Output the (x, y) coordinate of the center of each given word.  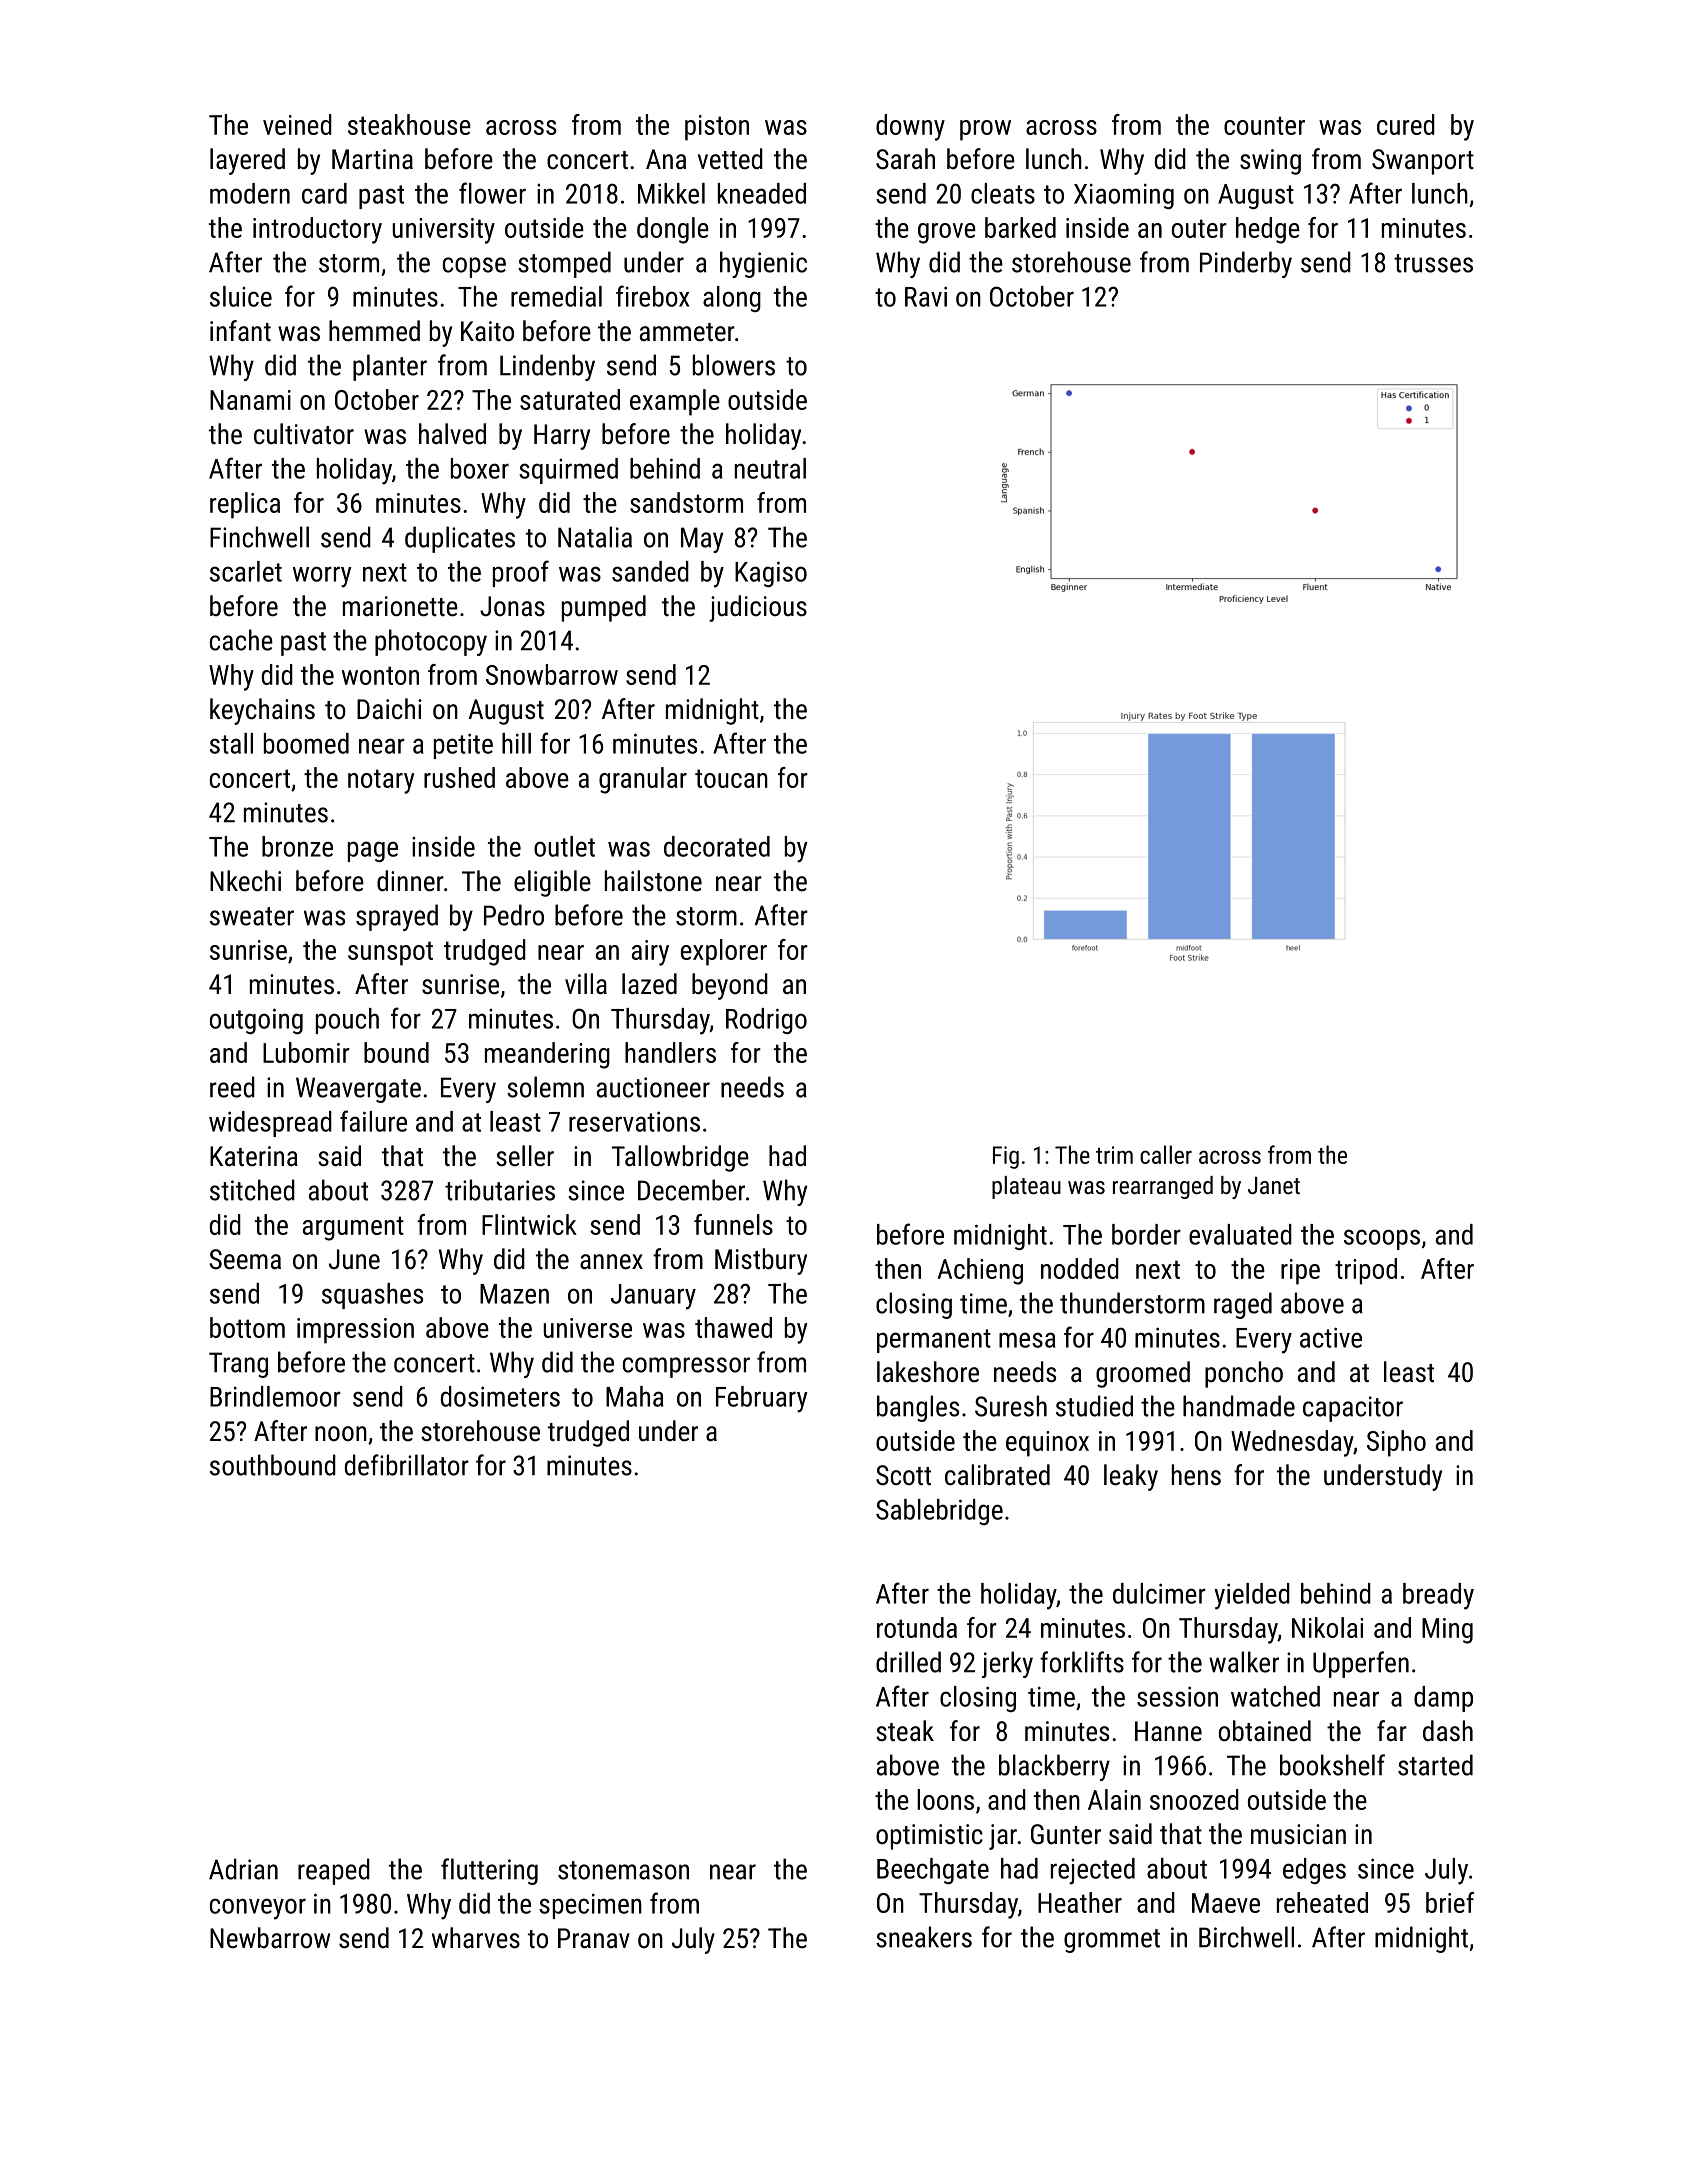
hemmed (374, 331)
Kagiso (771, 574)
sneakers (924, 1937)
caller (1166, 1154)
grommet (1112, 1941)
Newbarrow (270, 1938)
